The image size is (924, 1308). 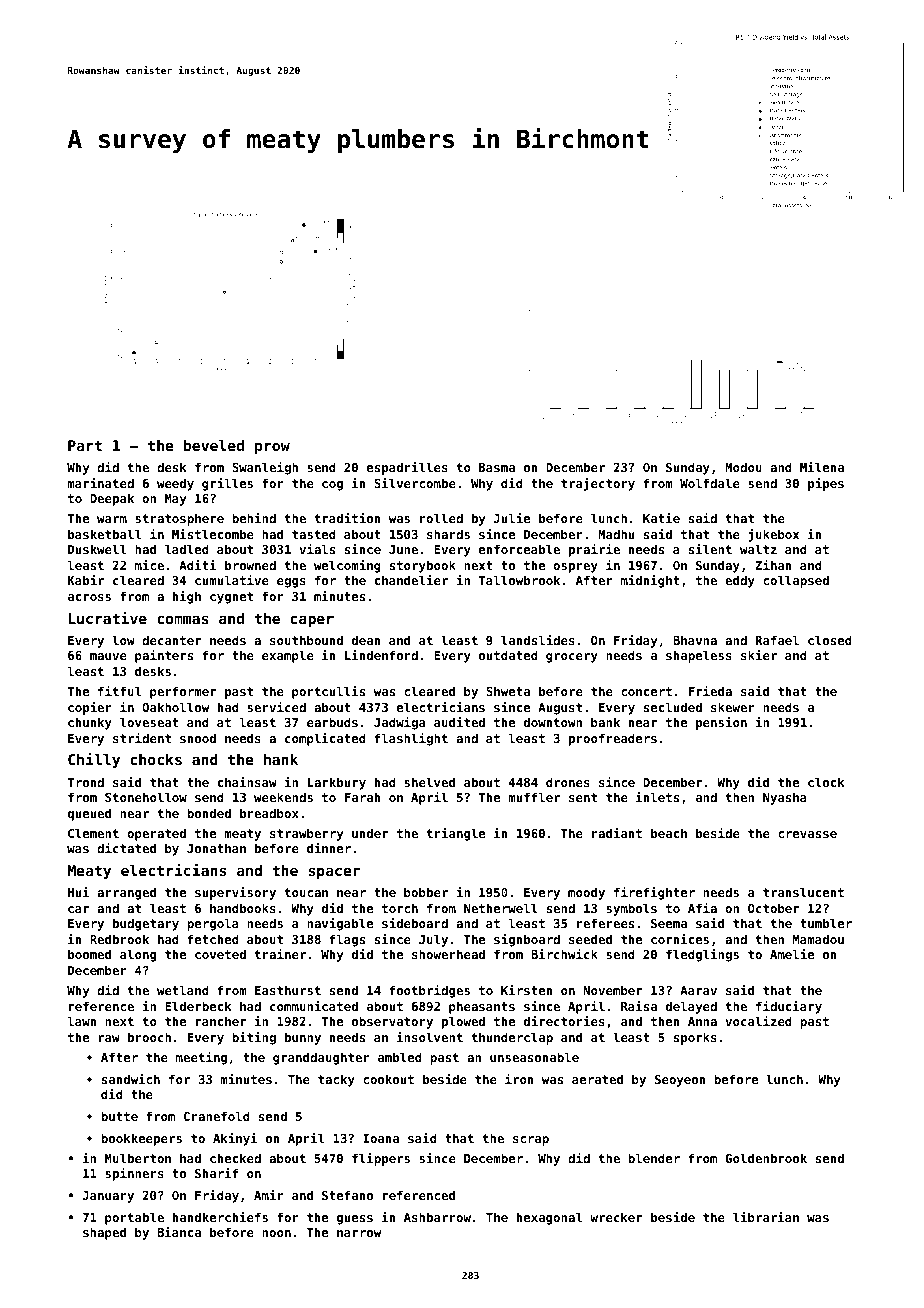 I want to click on clock, so click(x=826, y=782).
